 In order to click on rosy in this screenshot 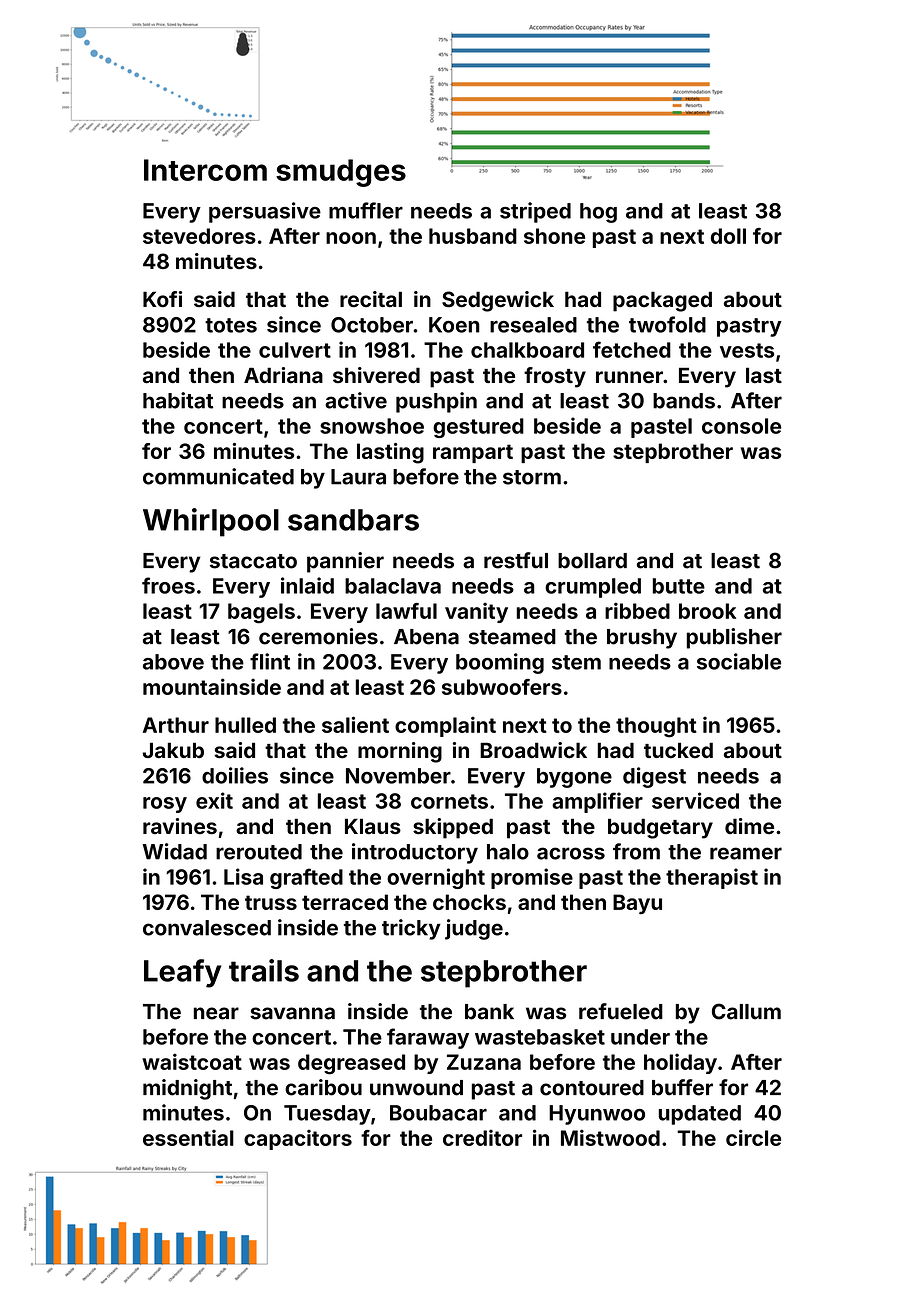, I will do `click(165, 805)`.
